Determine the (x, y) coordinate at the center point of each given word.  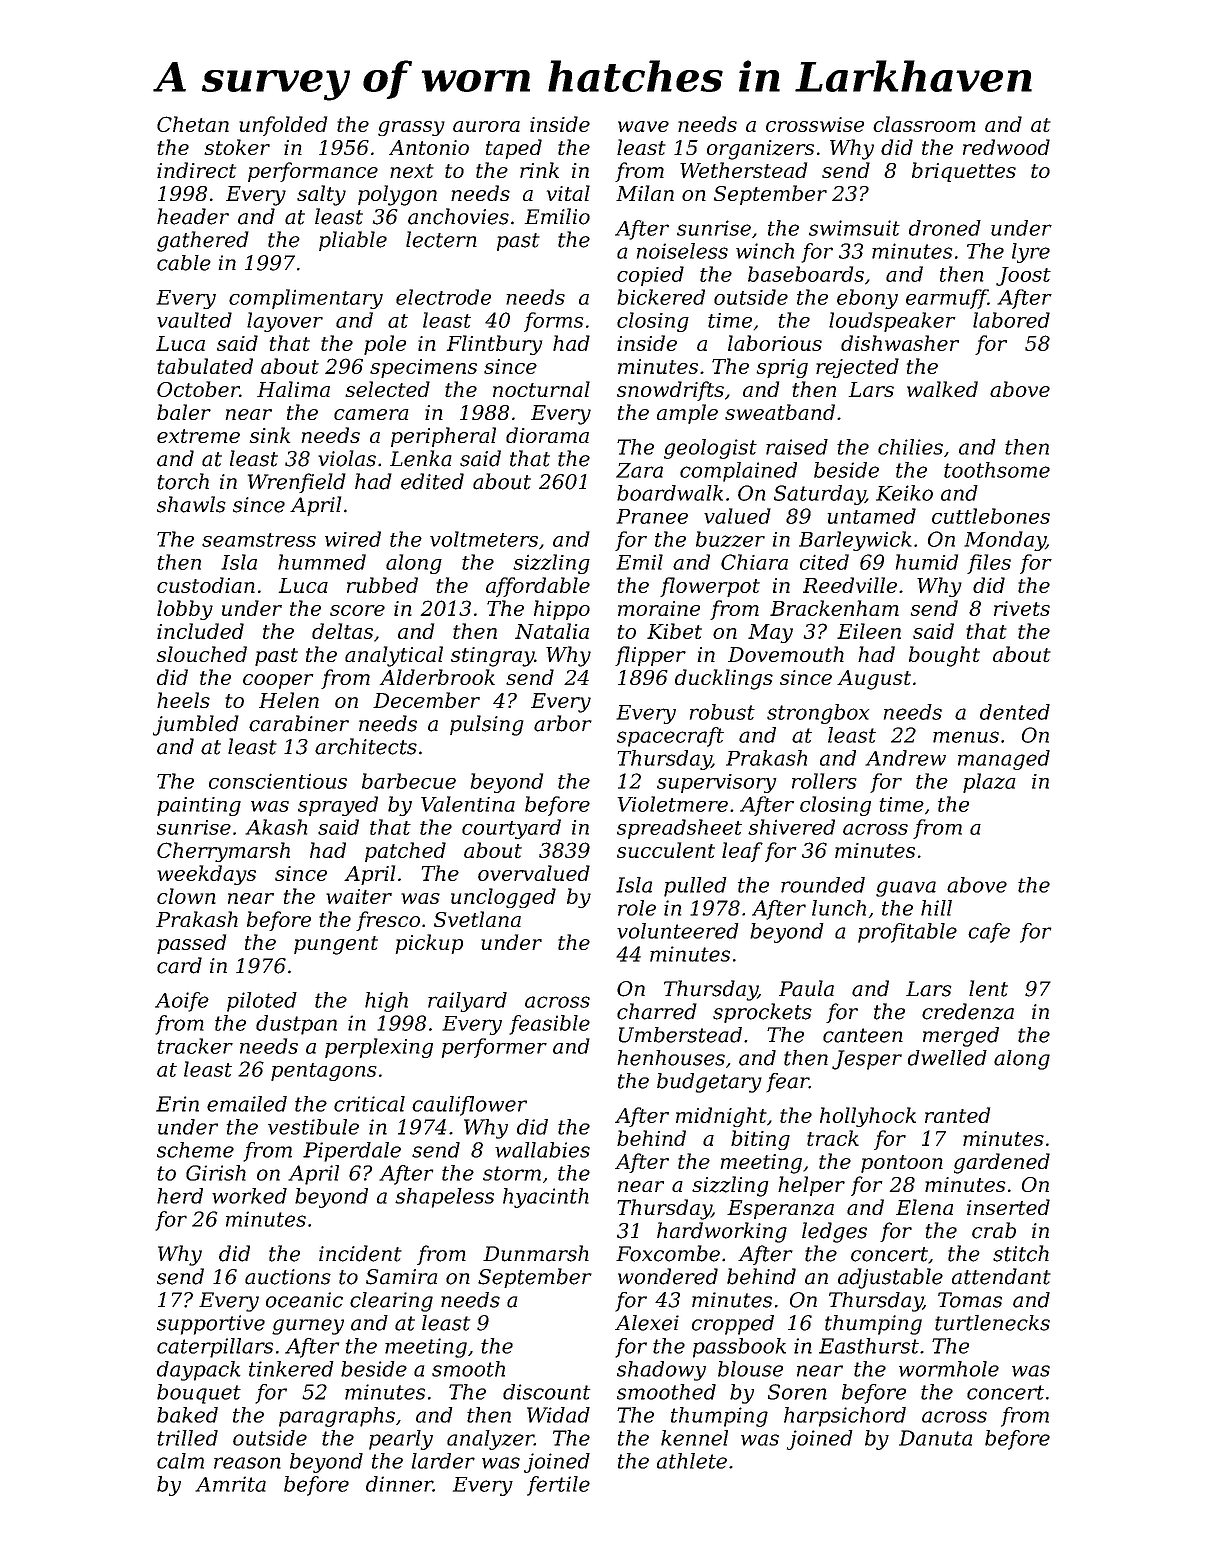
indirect (196, 170)
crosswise (815, 124)
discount (546, 1392)
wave (643, 126)
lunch (839, 908)
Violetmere (673, 804)
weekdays (206, 875)
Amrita (230, 1484)
